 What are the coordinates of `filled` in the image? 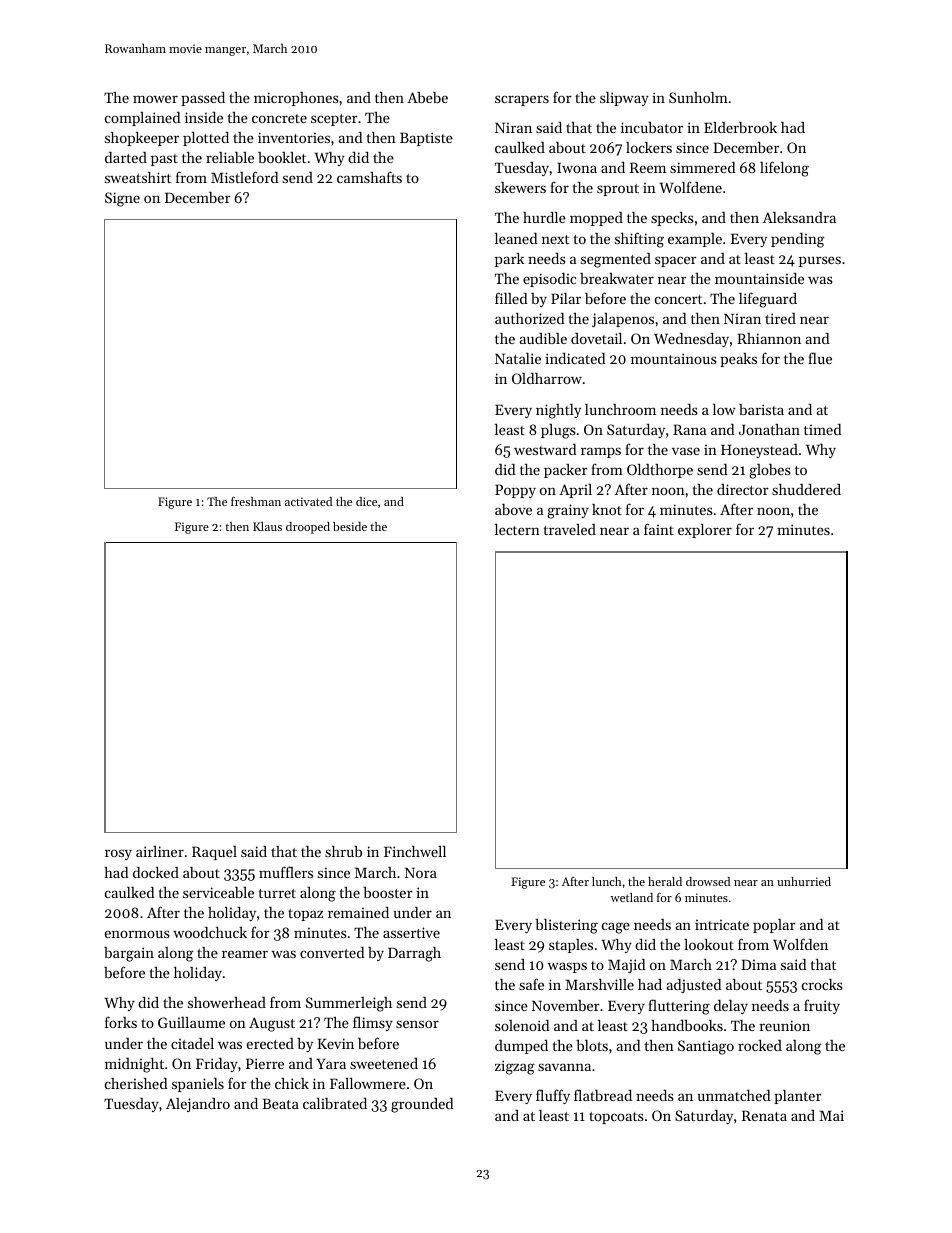 It's located at (511, 298).
